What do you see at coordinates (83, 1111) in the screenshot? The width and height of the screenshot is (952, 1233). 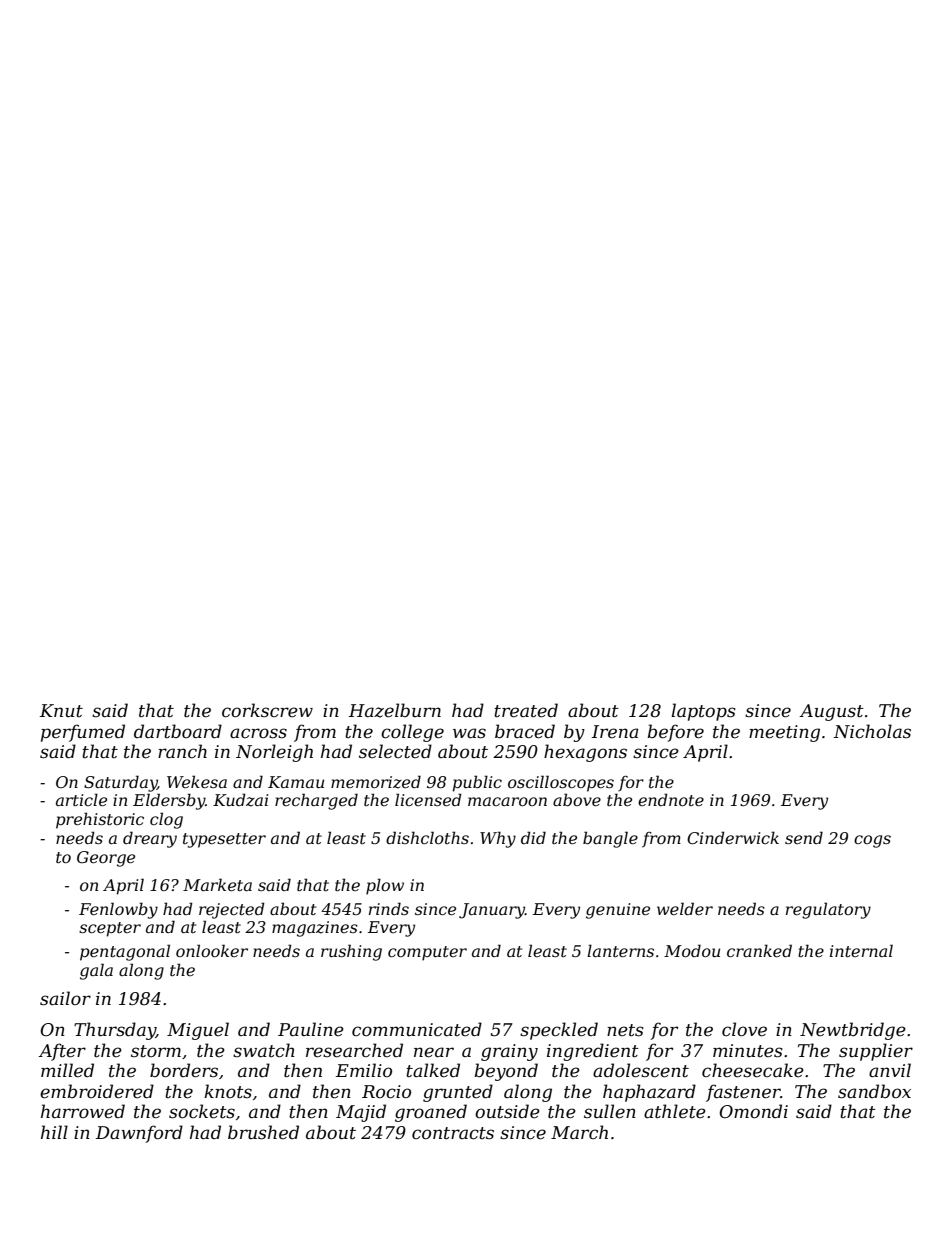 I see `harrowed` at bounding box center [83, 1111].
